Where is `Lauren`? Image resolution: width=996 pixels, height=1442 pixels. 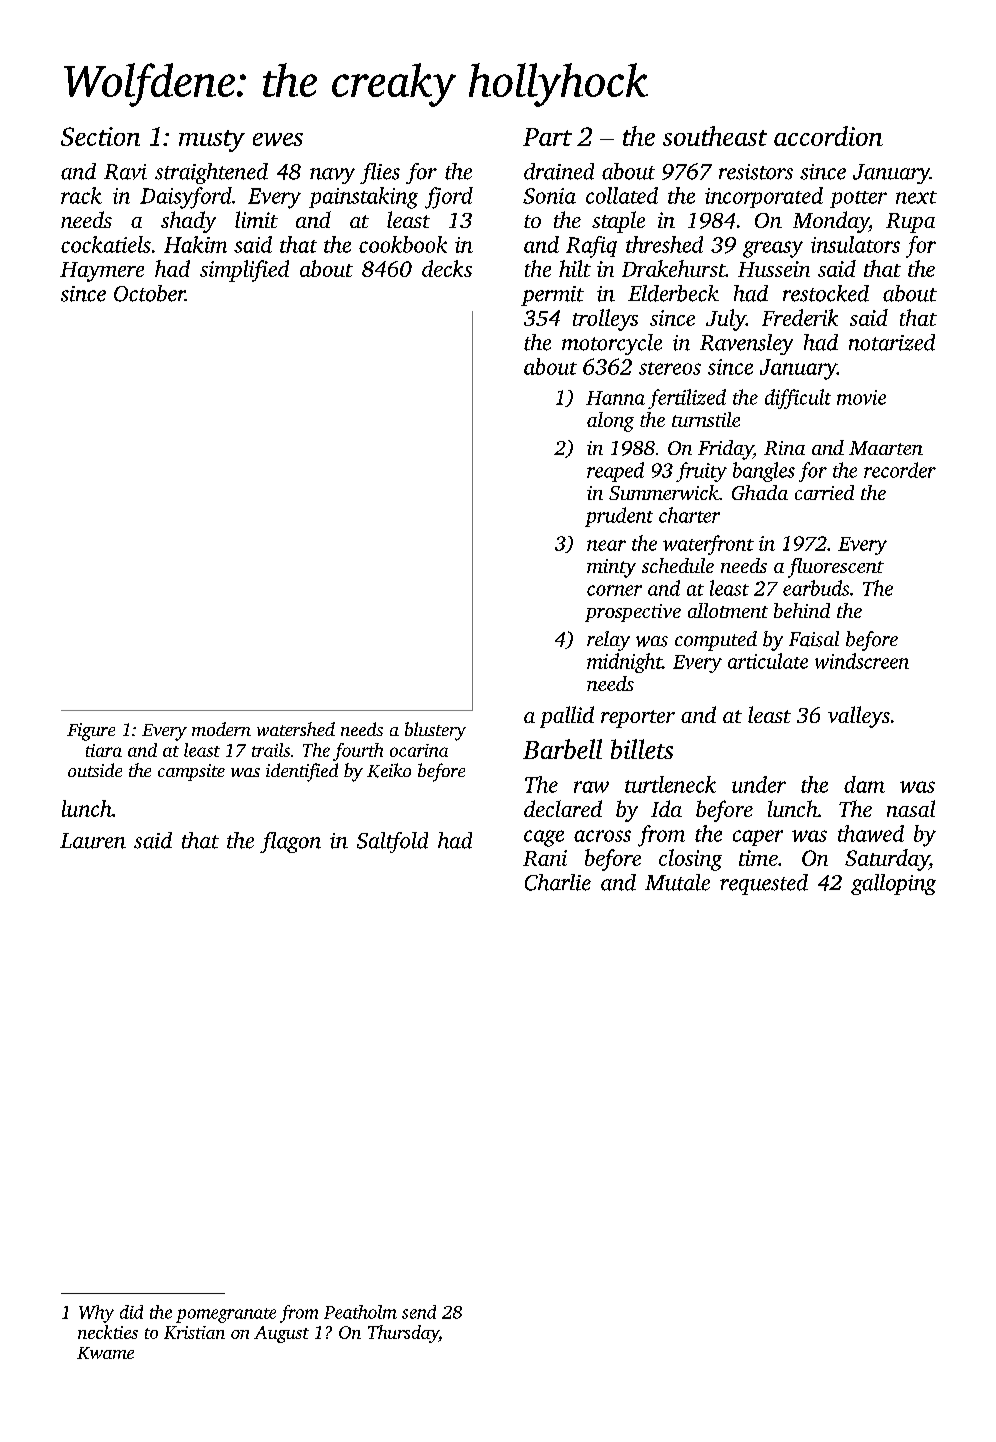 Lauren is located at coordinates (93, 841).
